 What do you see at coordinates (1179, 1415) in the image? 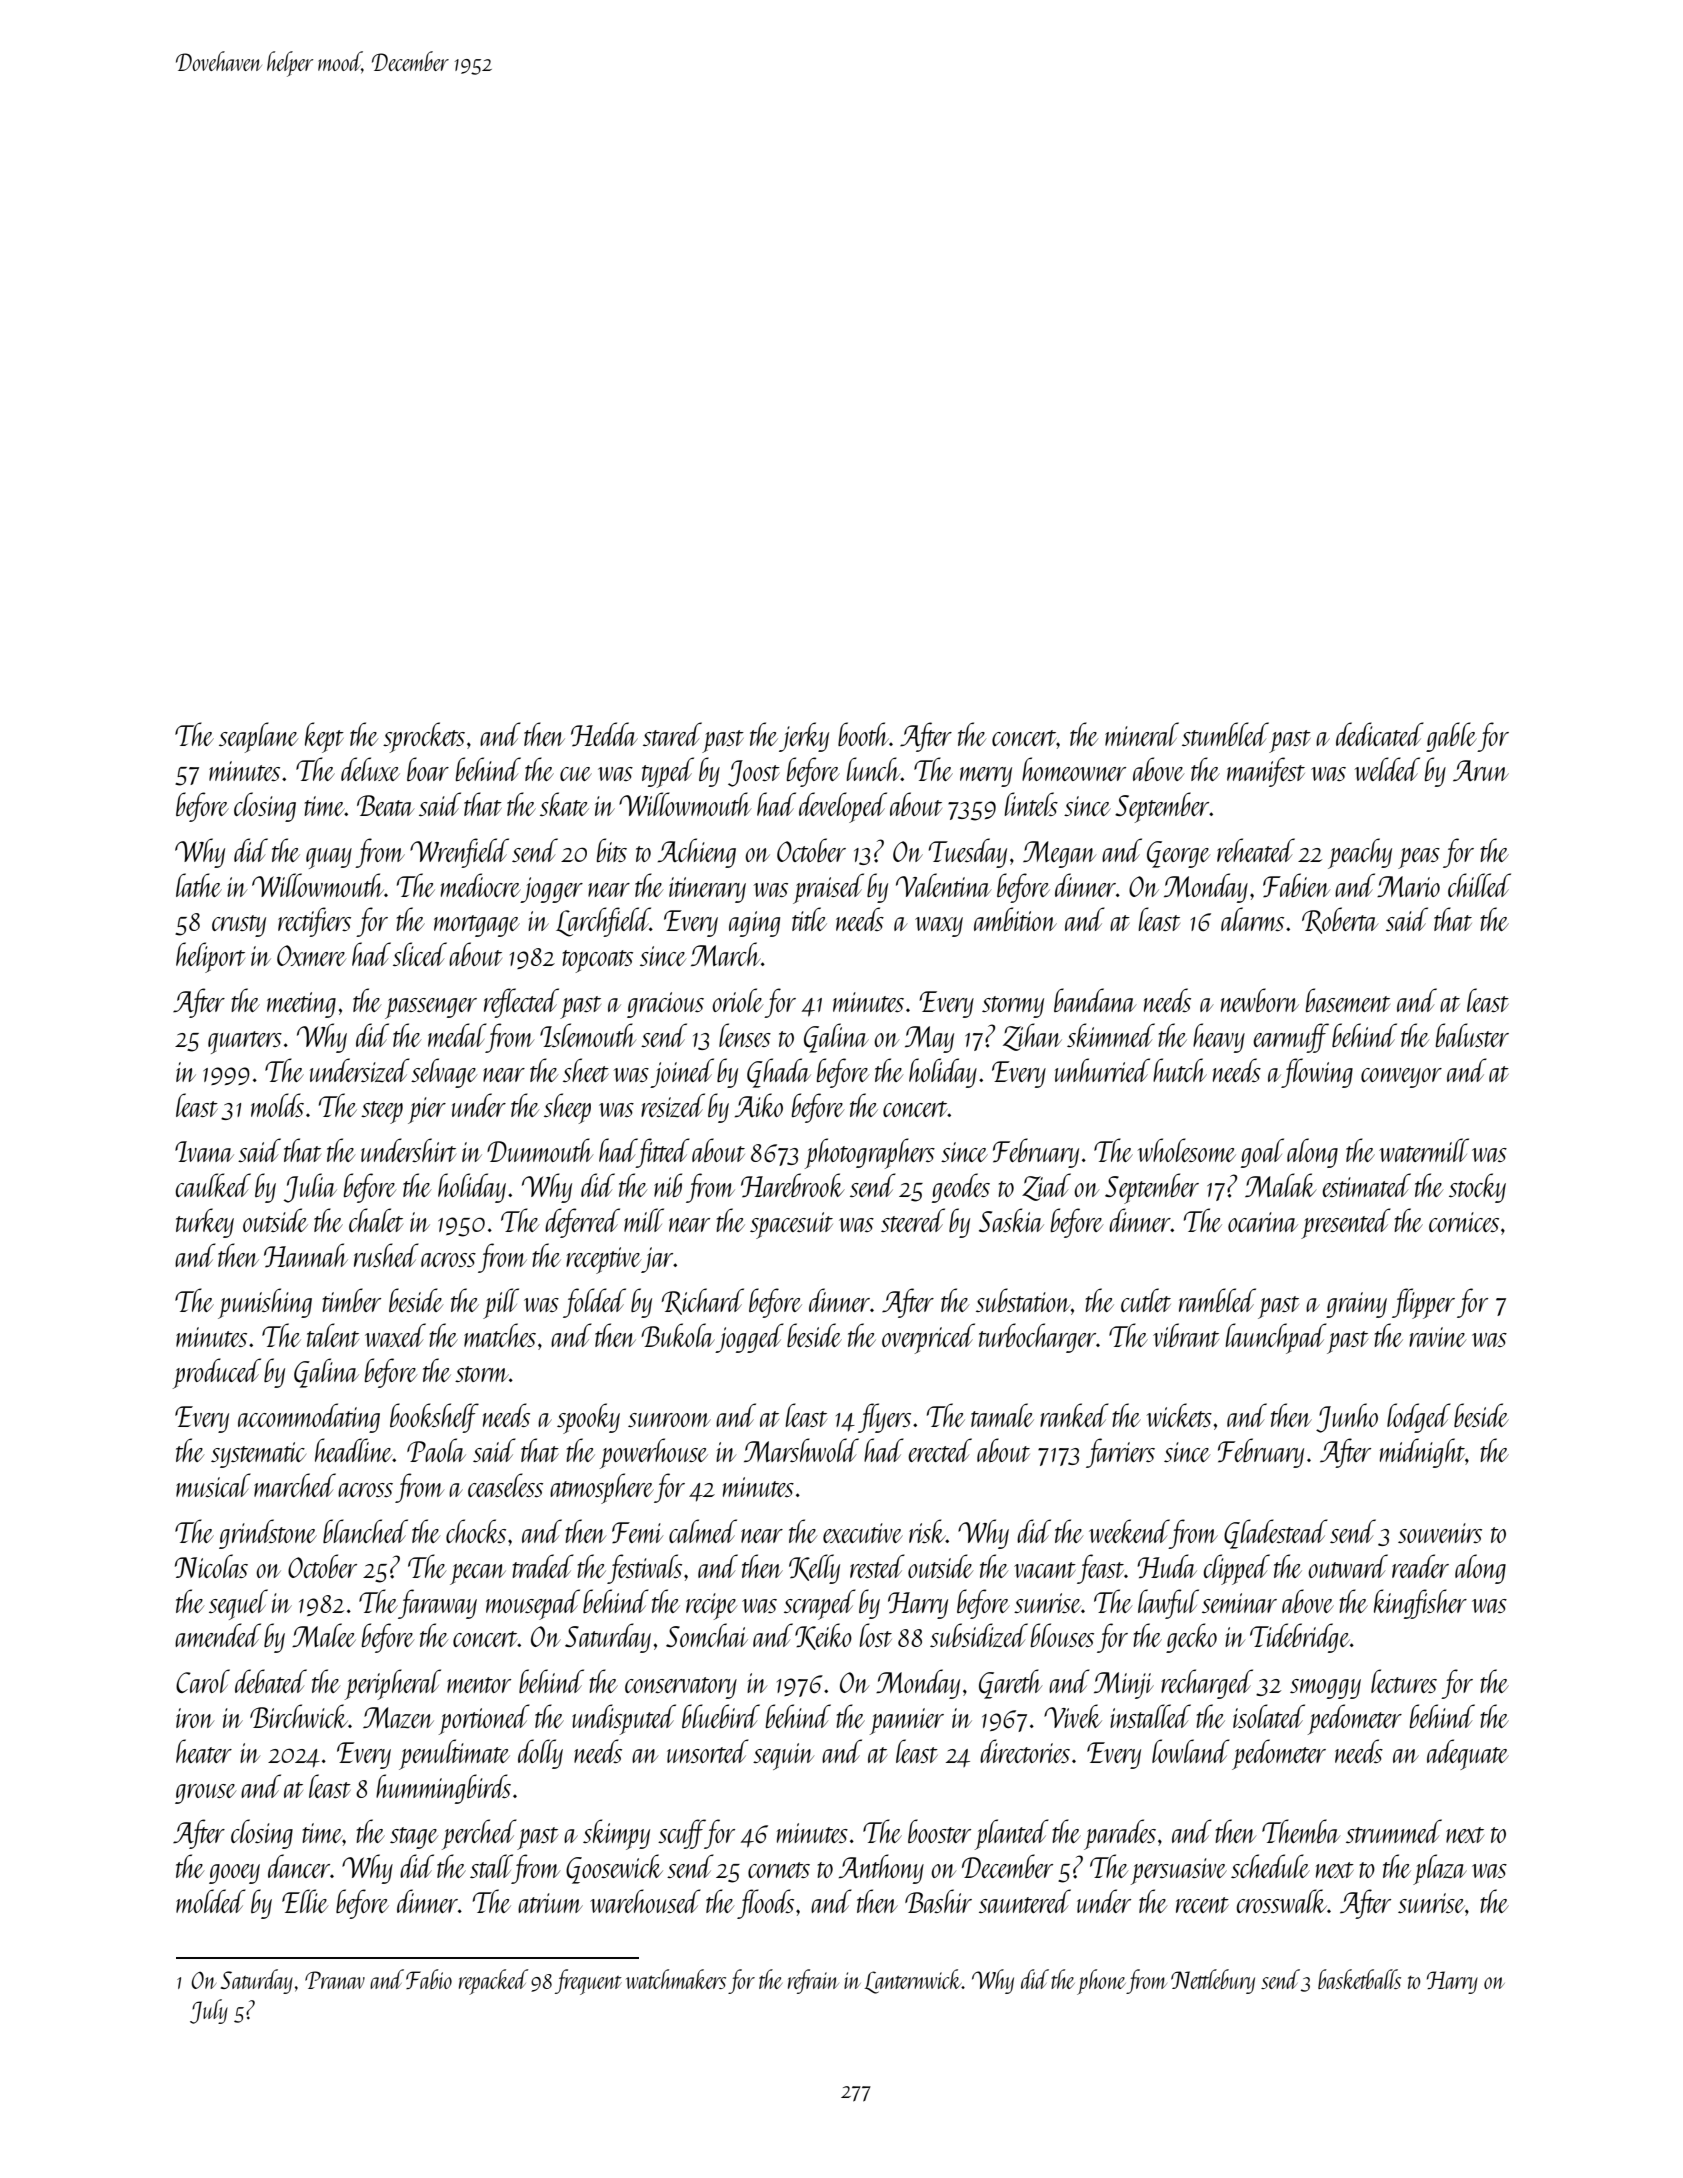
I see `wickets` at bounding box center [1179, 1415].
